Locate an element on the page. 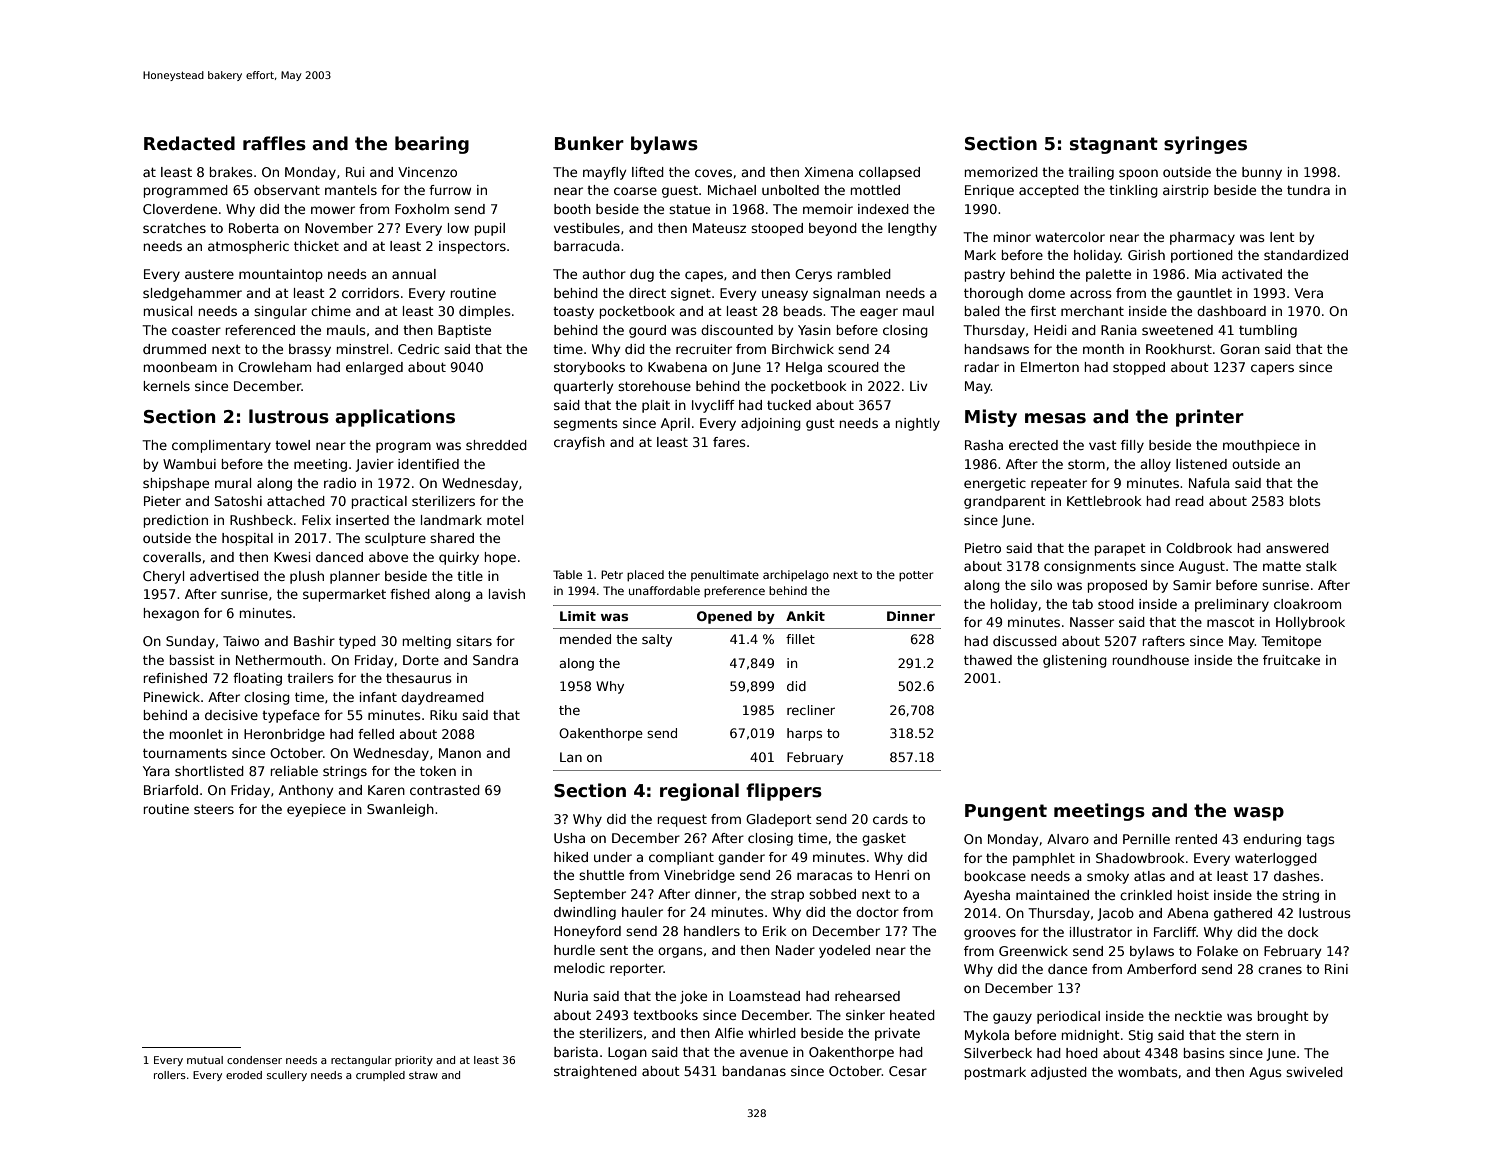 Image resolution: width=1494 pixels, height=1155 pixels. fished is located at coordinates (410, 594).
